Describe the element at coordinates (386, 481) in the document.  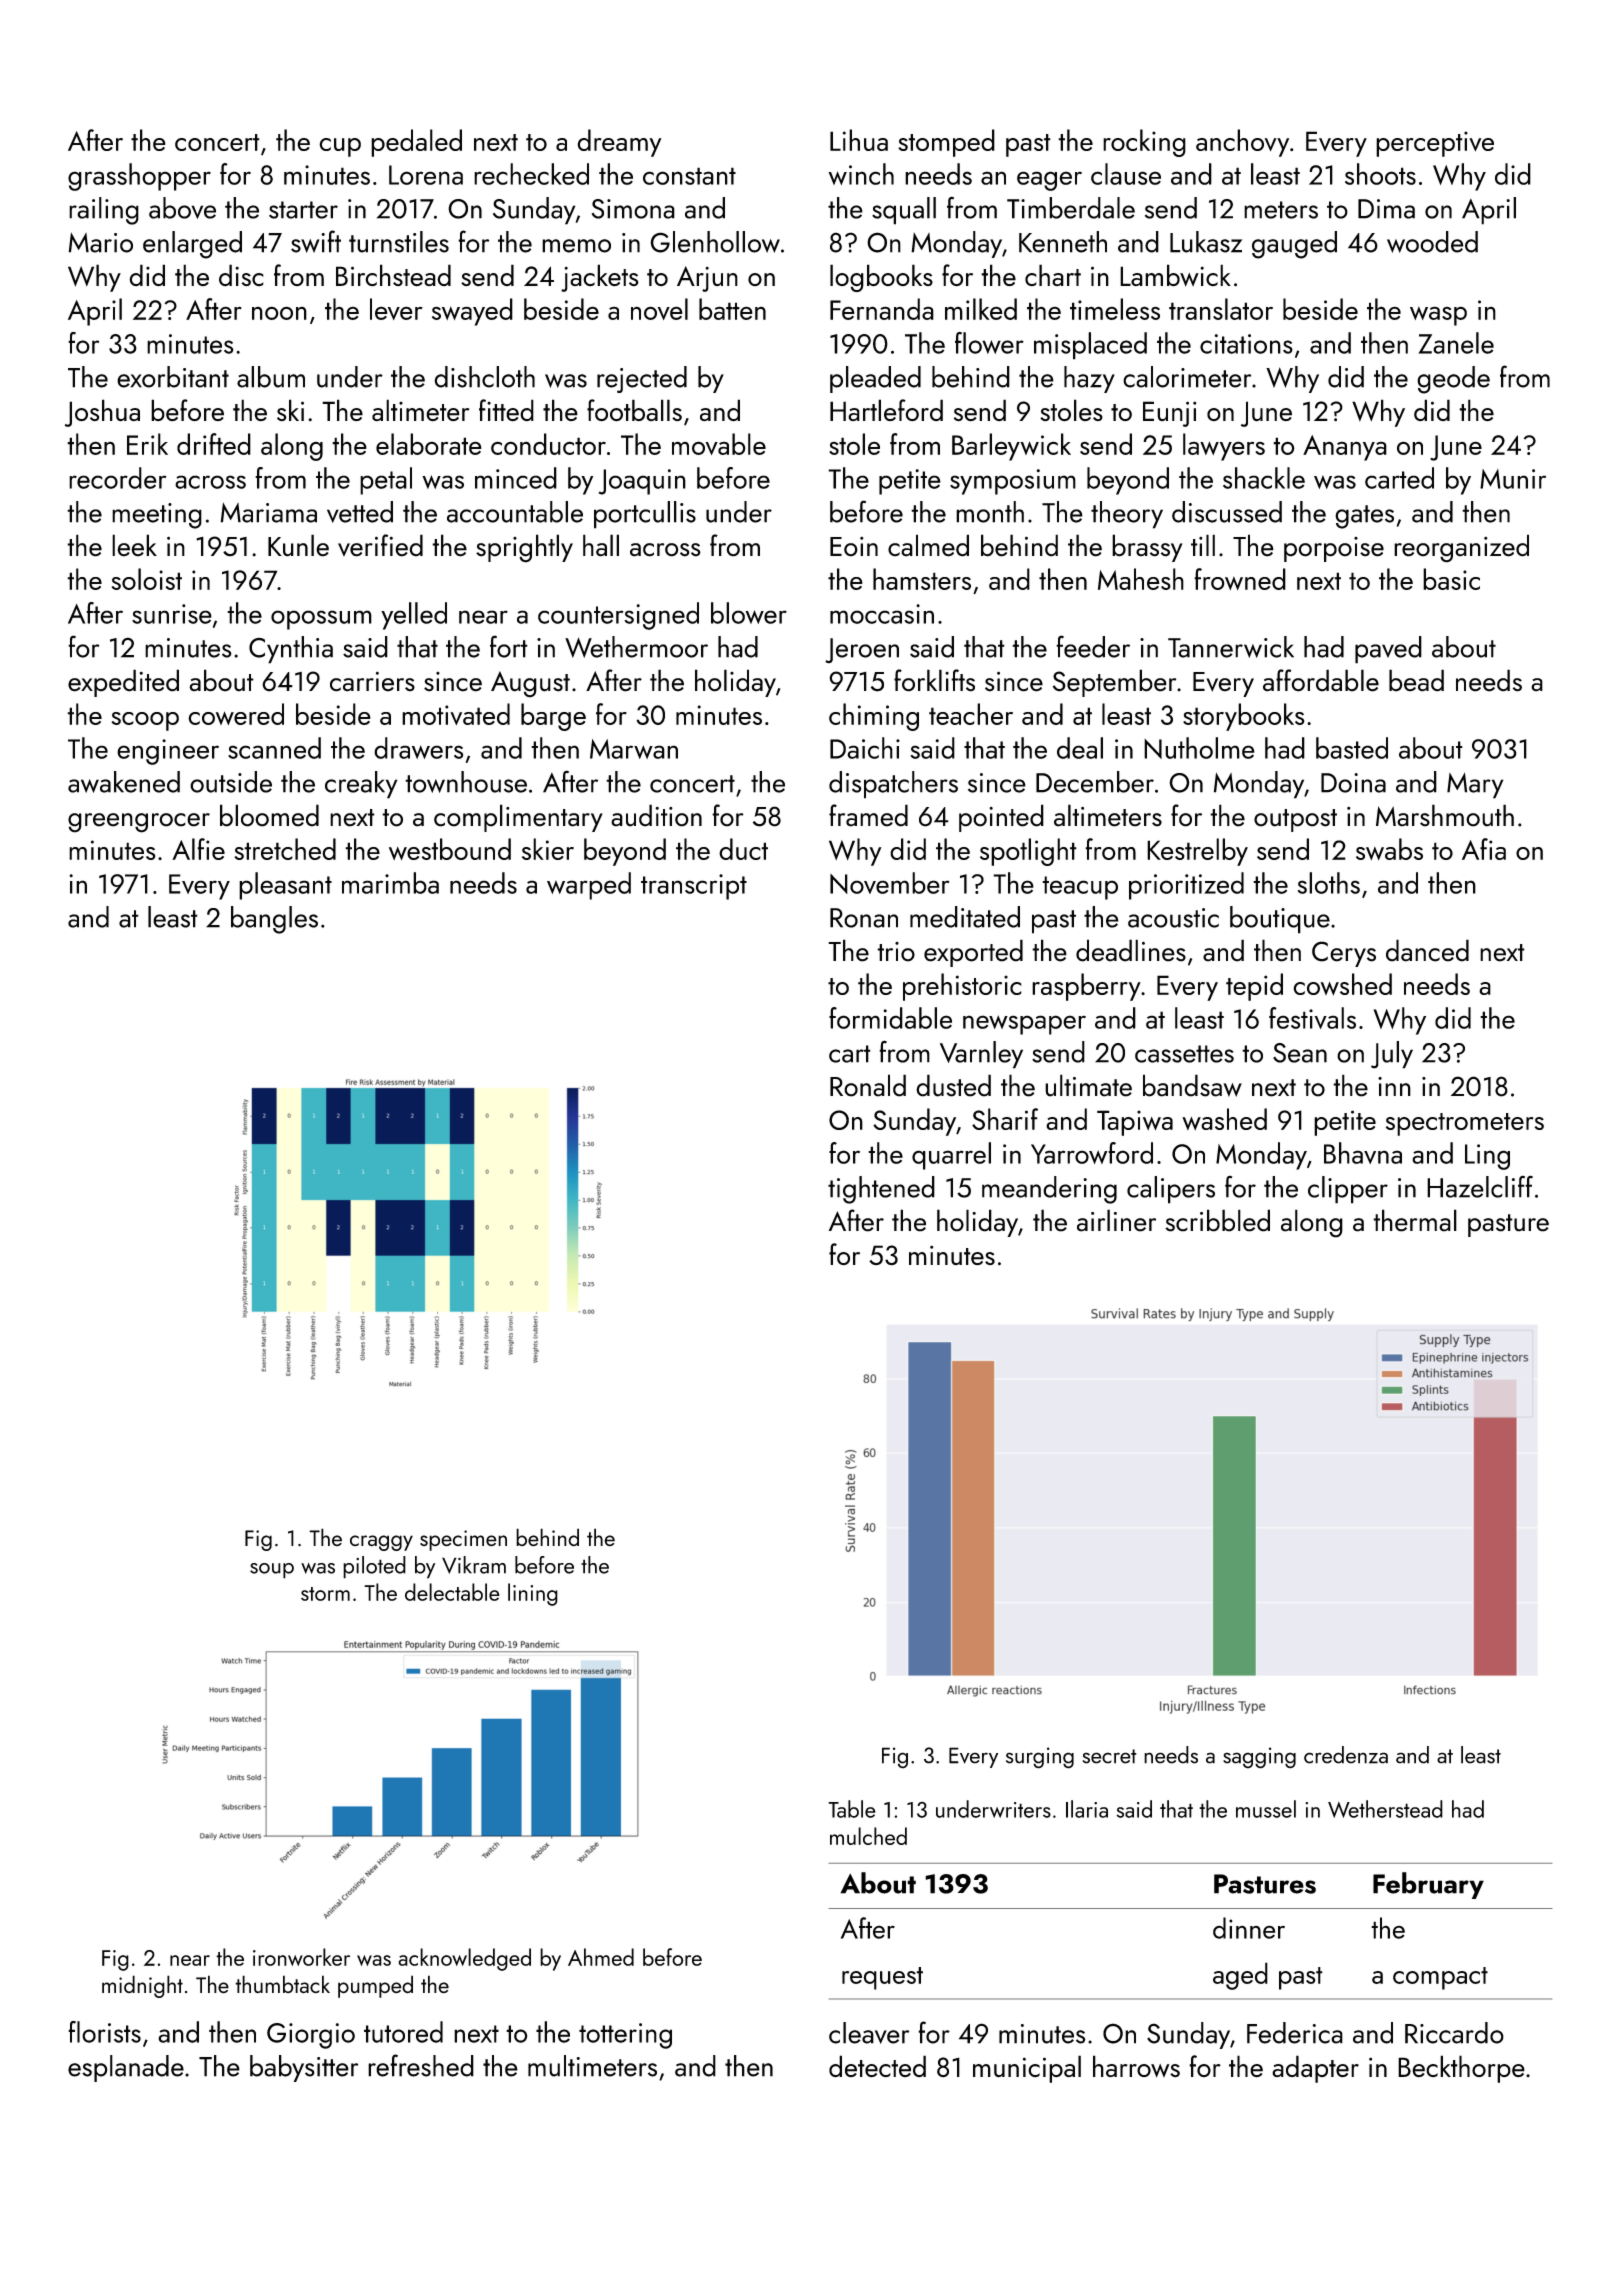
I see `petal` at that location.
